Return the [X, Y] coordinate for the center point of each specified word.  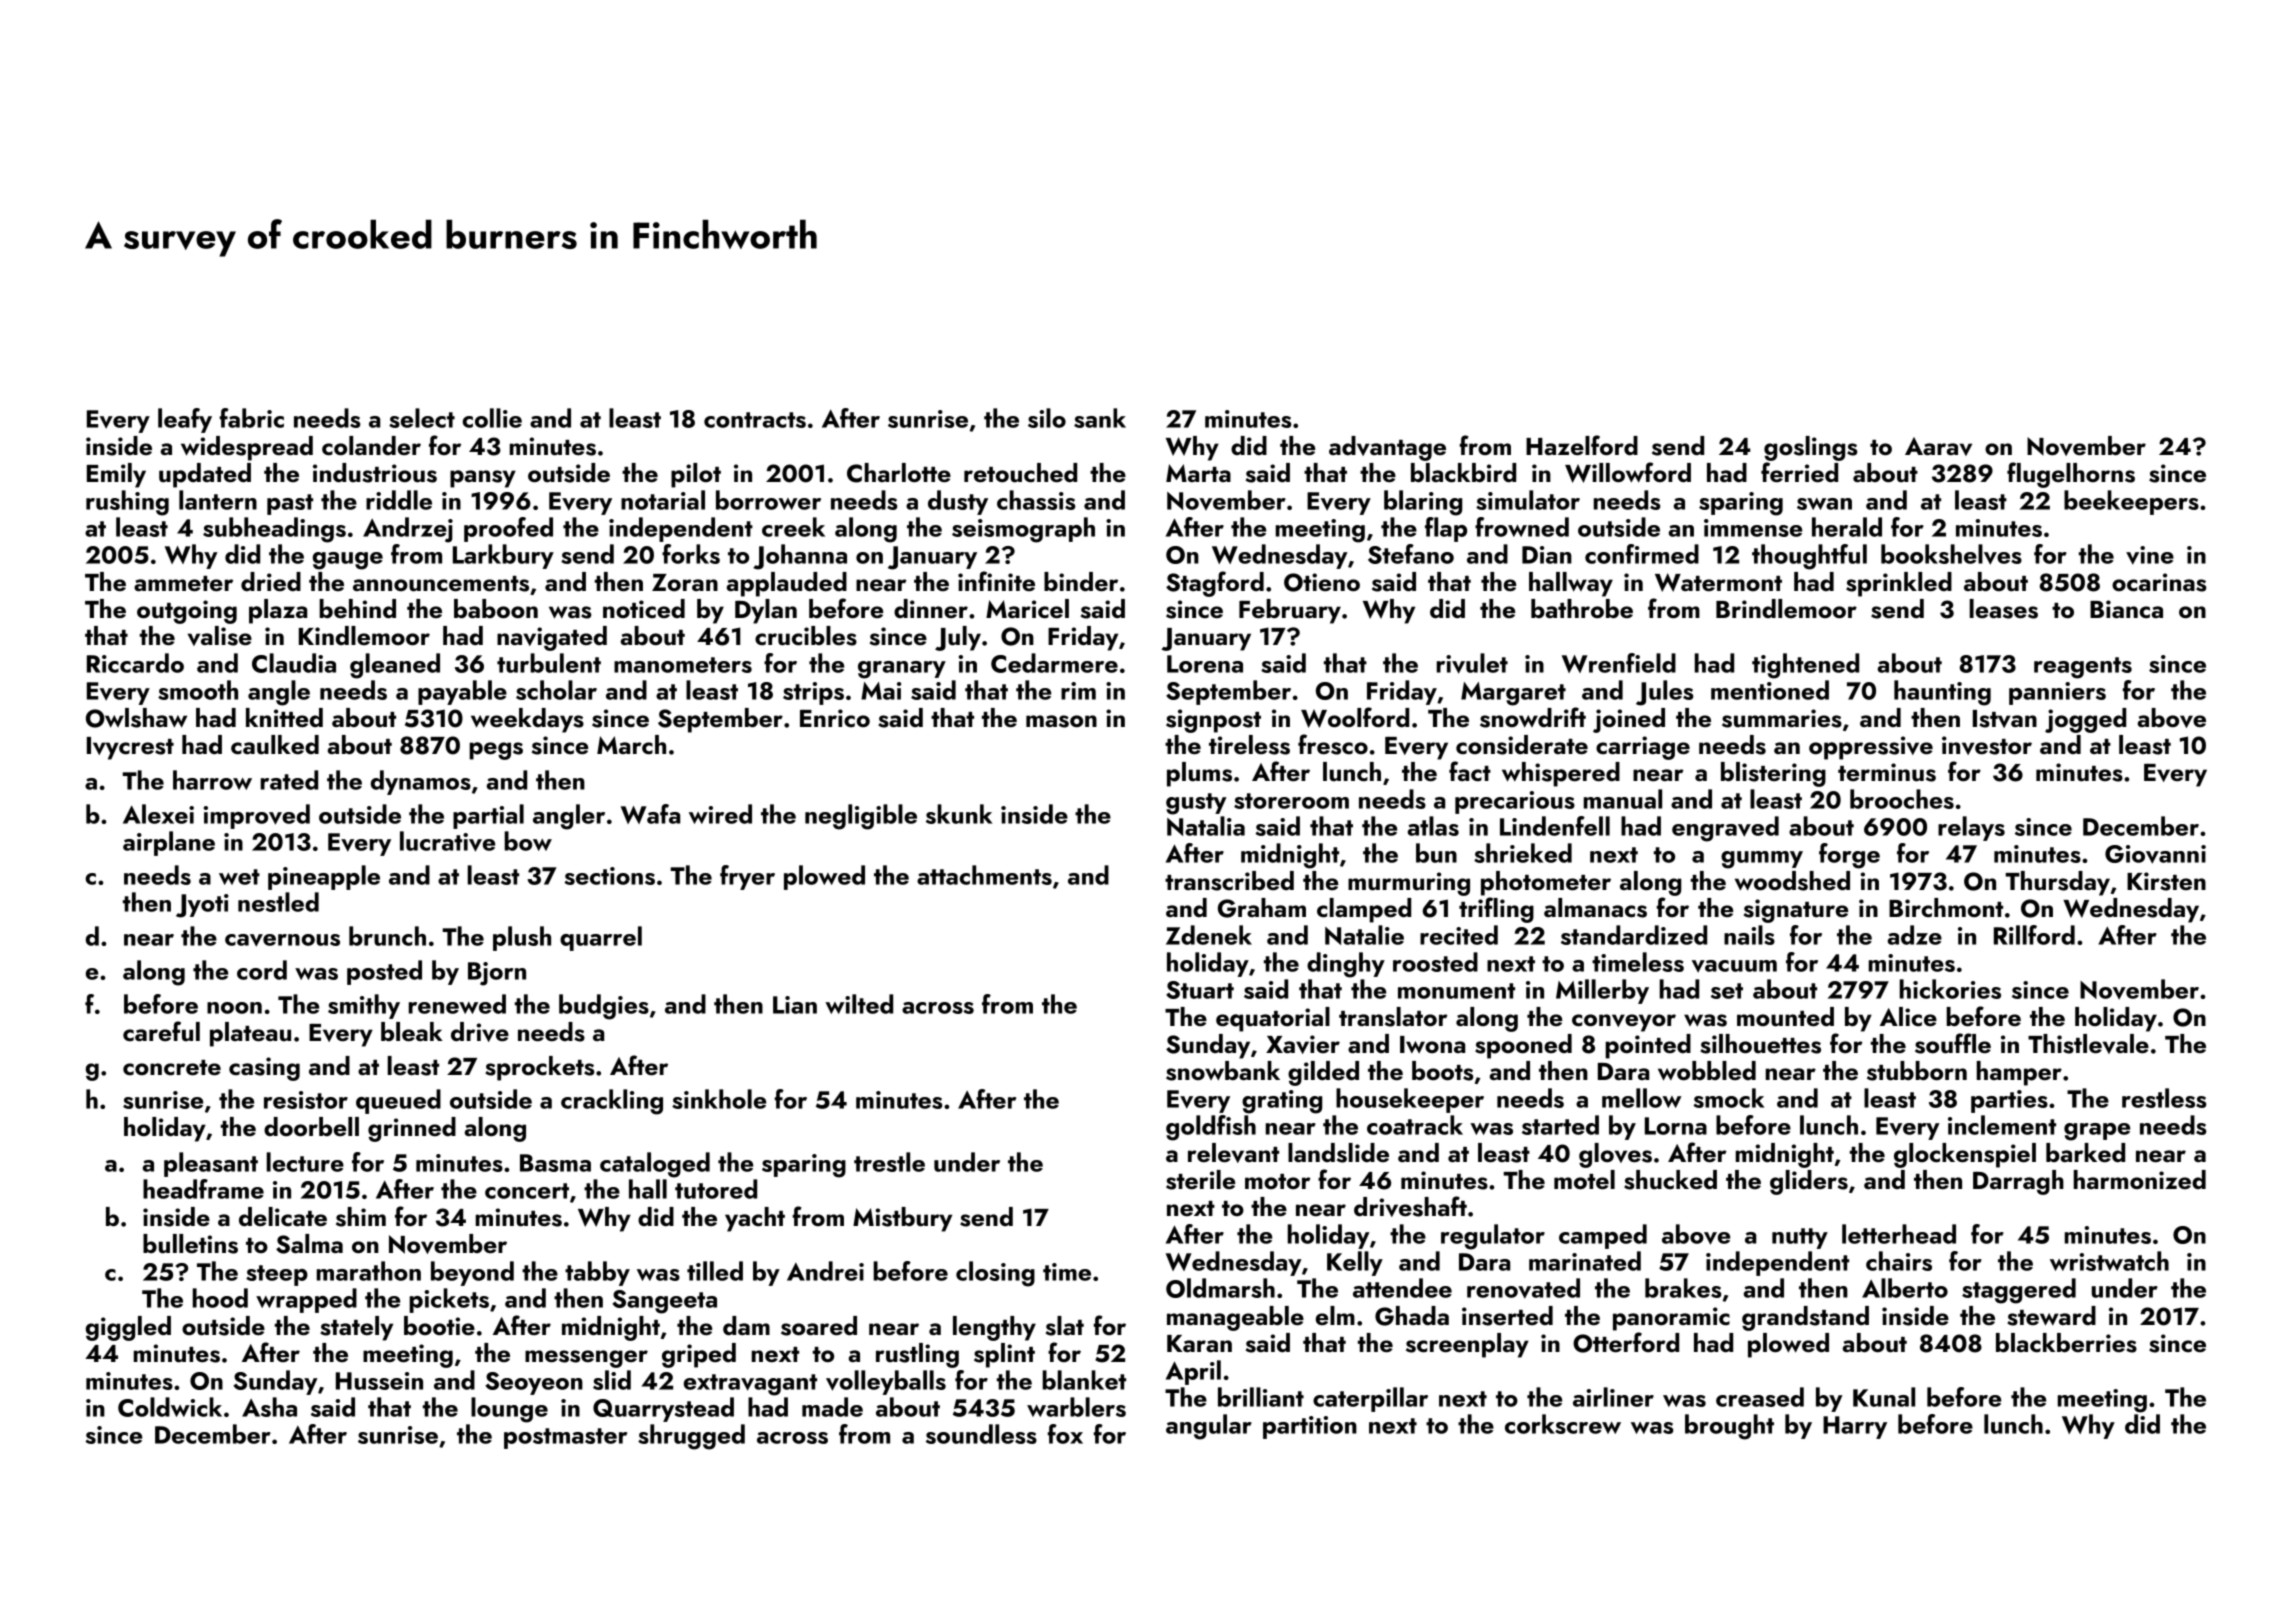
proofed [508, 529]
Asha [269, 1407]
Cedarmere [1054, 663]
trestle [889, 1162]
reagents [2083, 668]
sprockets [539, 1068]
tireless [1249, 745]
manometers [683, 665]
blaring [1423, 503]
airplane [169, 843]
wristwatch [2109, 1261]
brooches [1902, 799]
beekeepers [2131, 502]
